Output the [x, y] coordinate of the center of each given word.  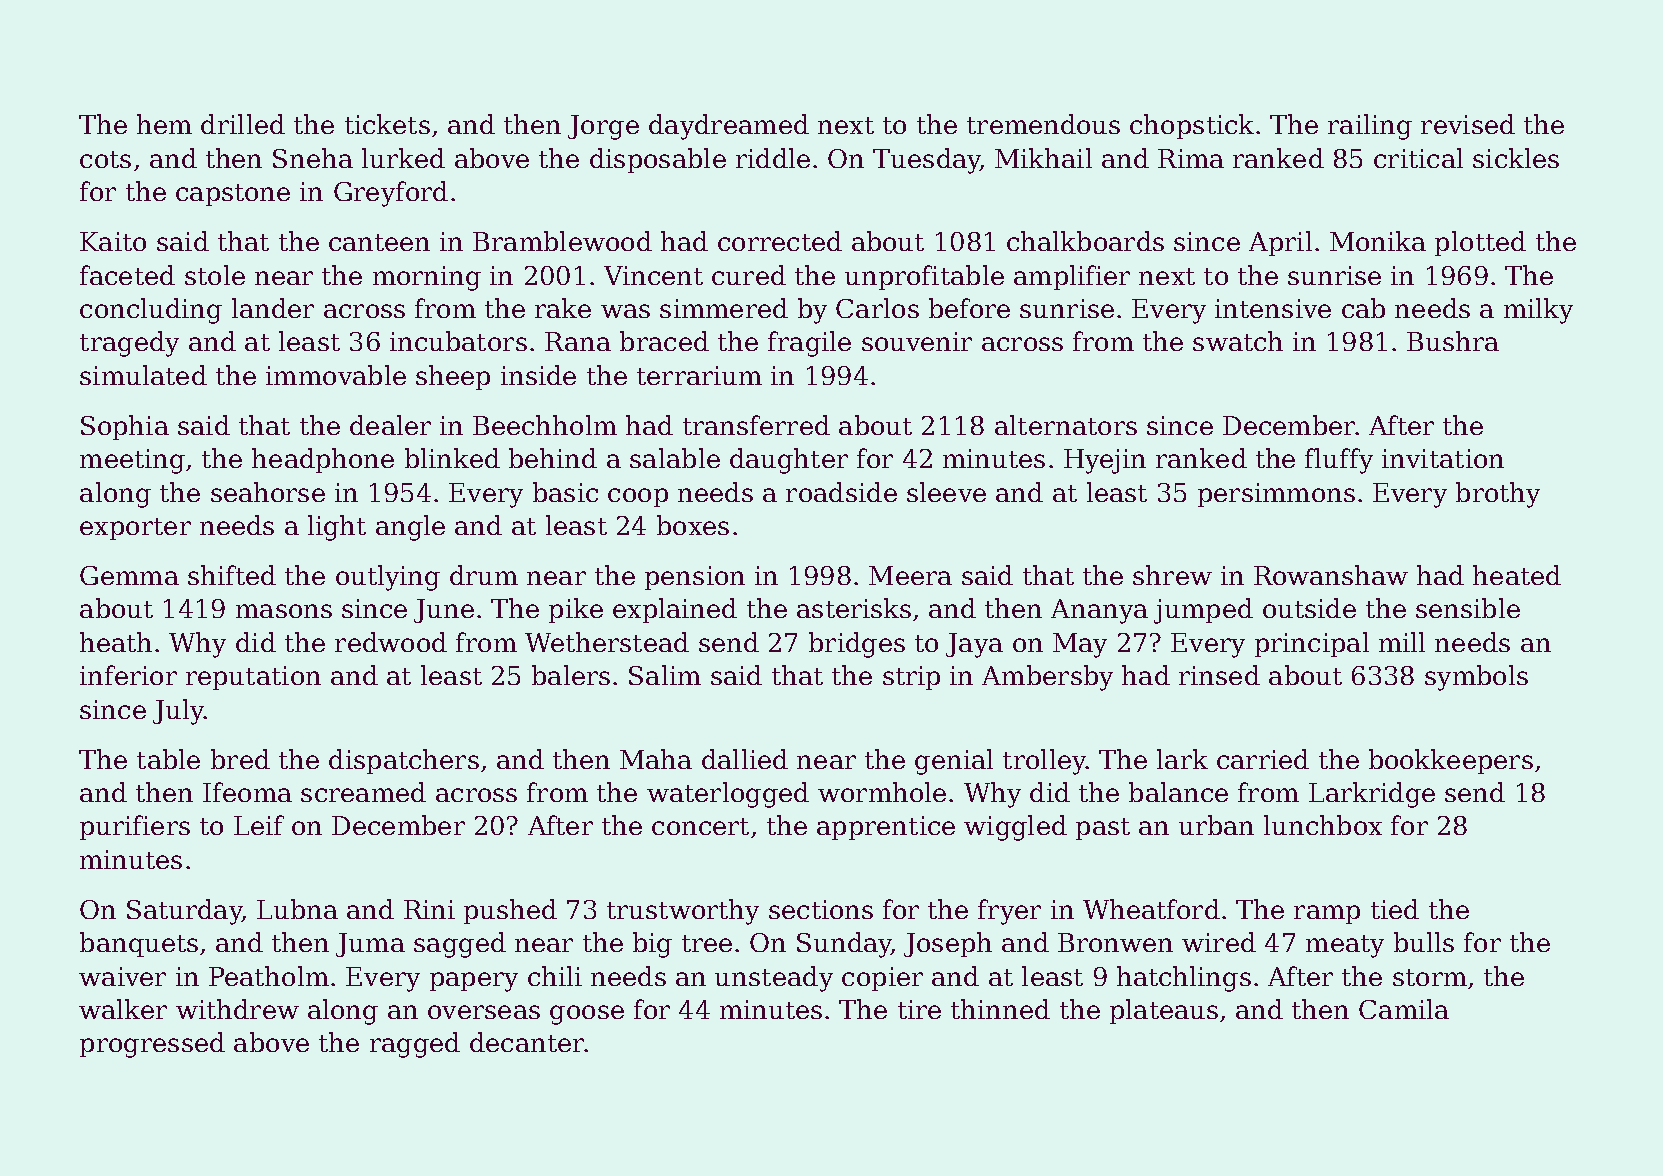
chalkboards [1085, 241]
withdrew [237, 1009]
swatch [1238, 341]
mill [1402, 642]
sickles [1516, 158]
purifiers [135, 827]
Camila [1404, 1009]
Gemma [129, 575]
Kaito [113, 241]
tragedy [129, 344]
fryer [1009, 912]
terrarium [699, 375]
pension [695, 578]
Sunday [844, 945]
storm [1430, 977]
